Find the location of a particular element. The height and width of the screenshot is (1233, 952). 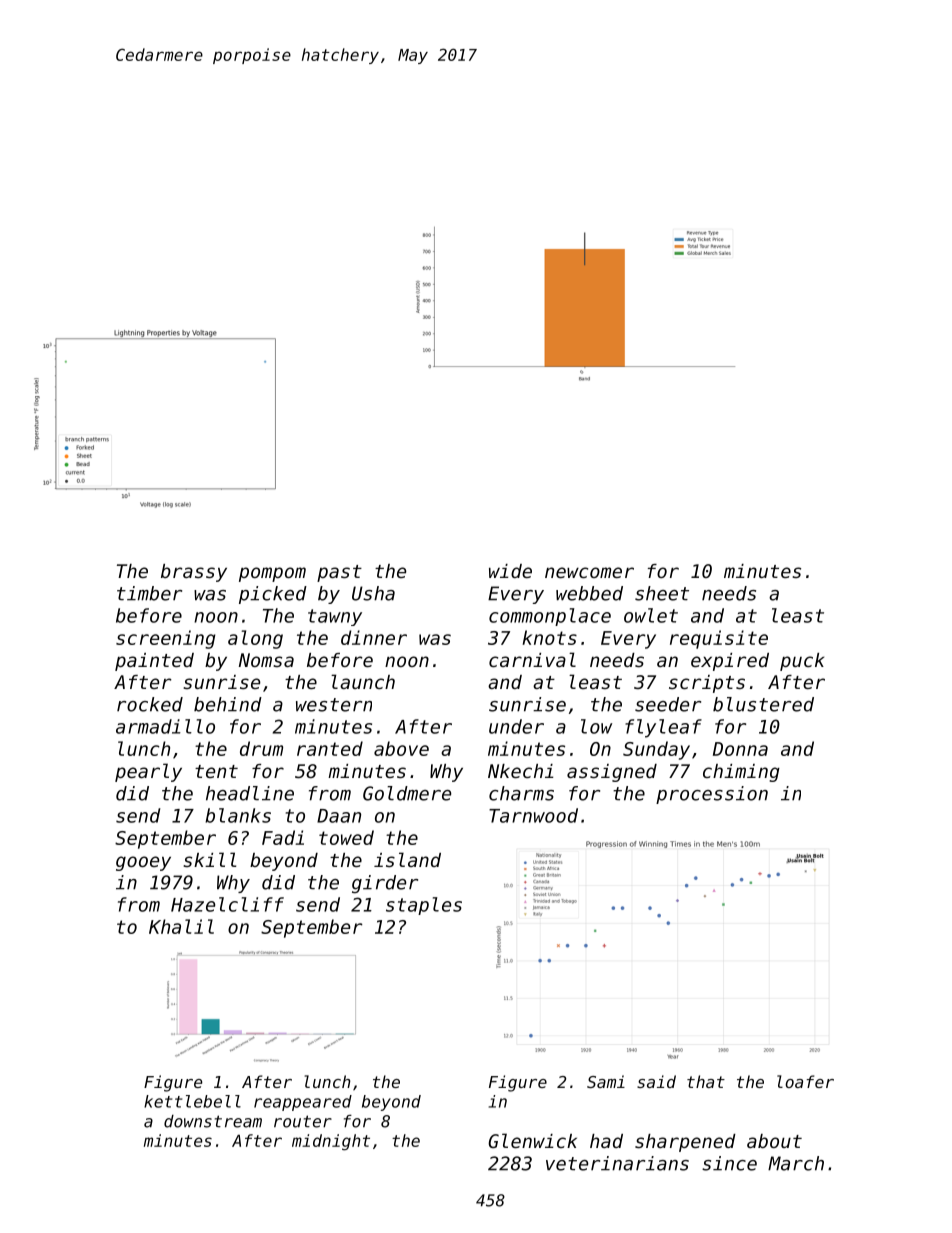

loafer is located at coordinates (805, 1081).
